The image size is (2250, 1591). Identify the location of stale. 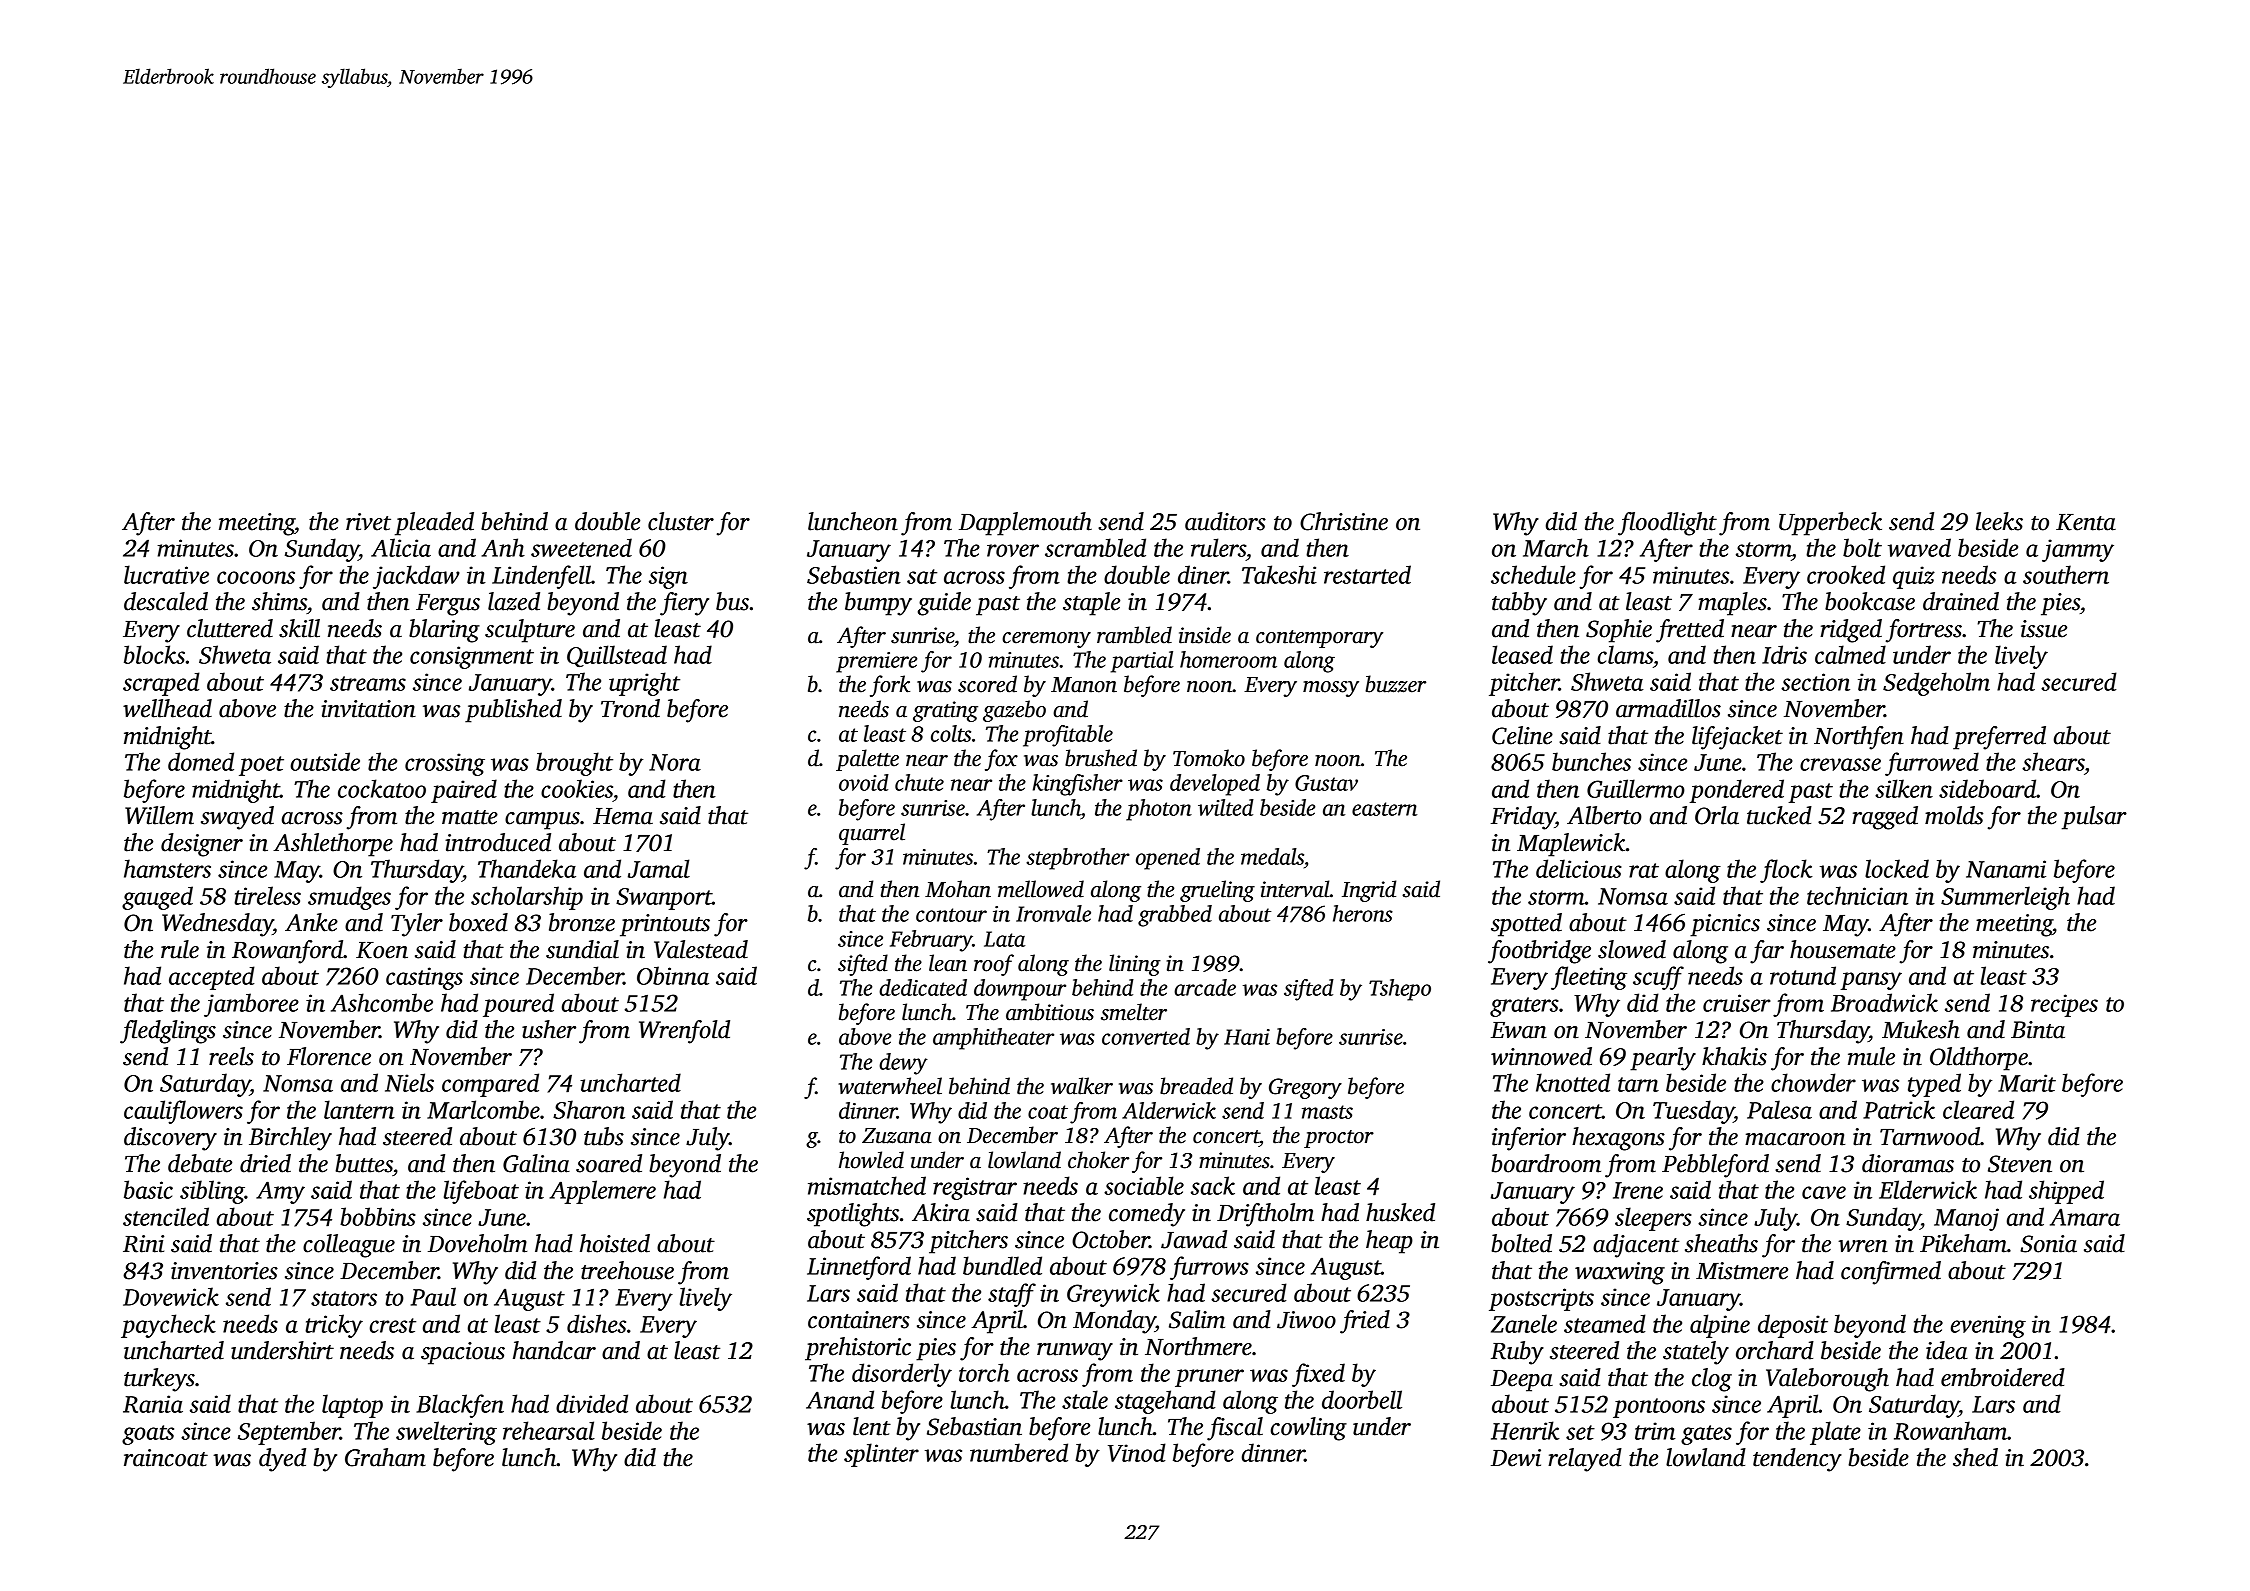
(1085, 1399).
